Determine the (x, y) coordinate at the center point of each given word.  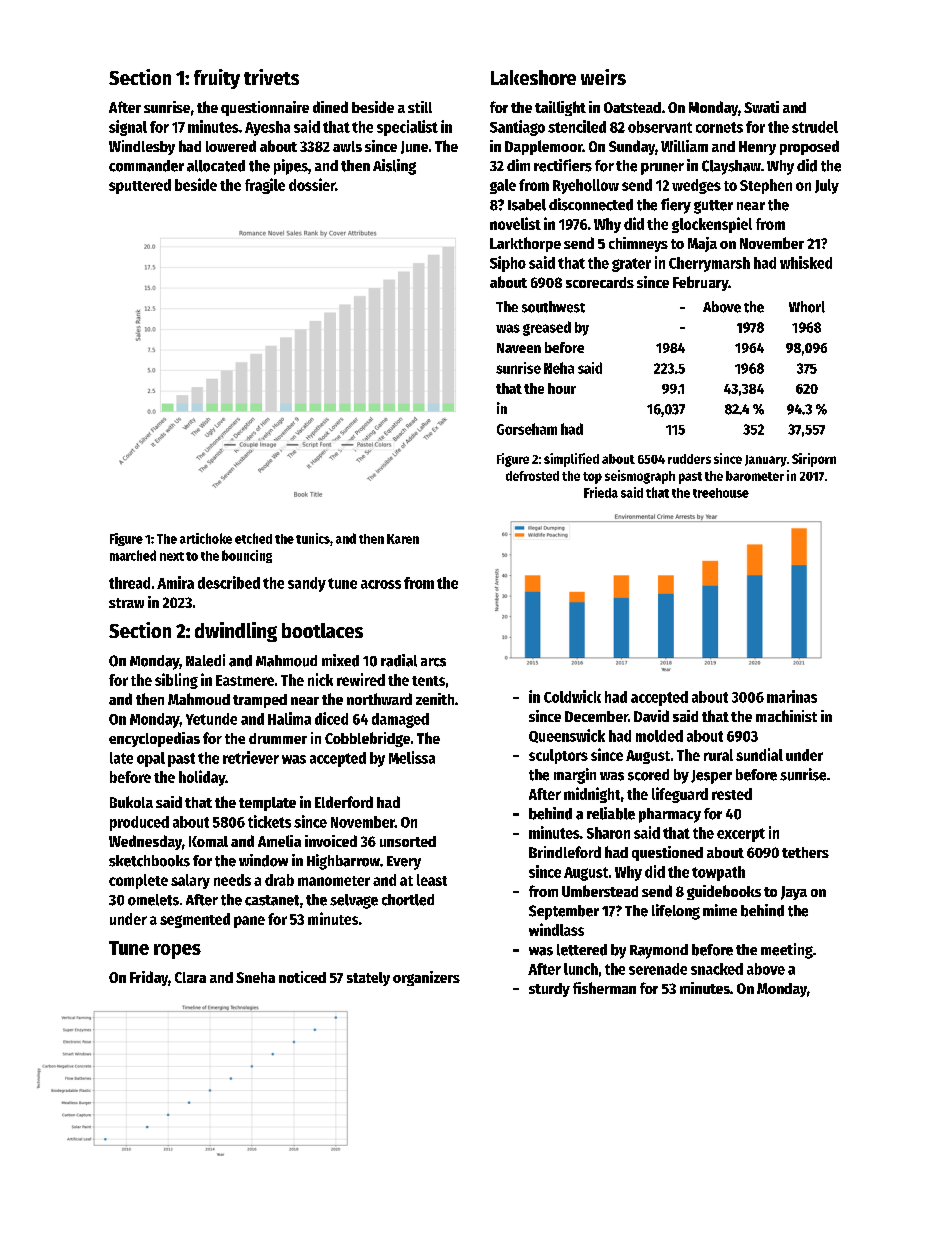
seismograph (640, 477)
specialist (407, 128)
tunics (313, 538)
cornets (719, 127)
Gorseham (527, 429)
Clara (190, 977)
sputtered (140, 186)
